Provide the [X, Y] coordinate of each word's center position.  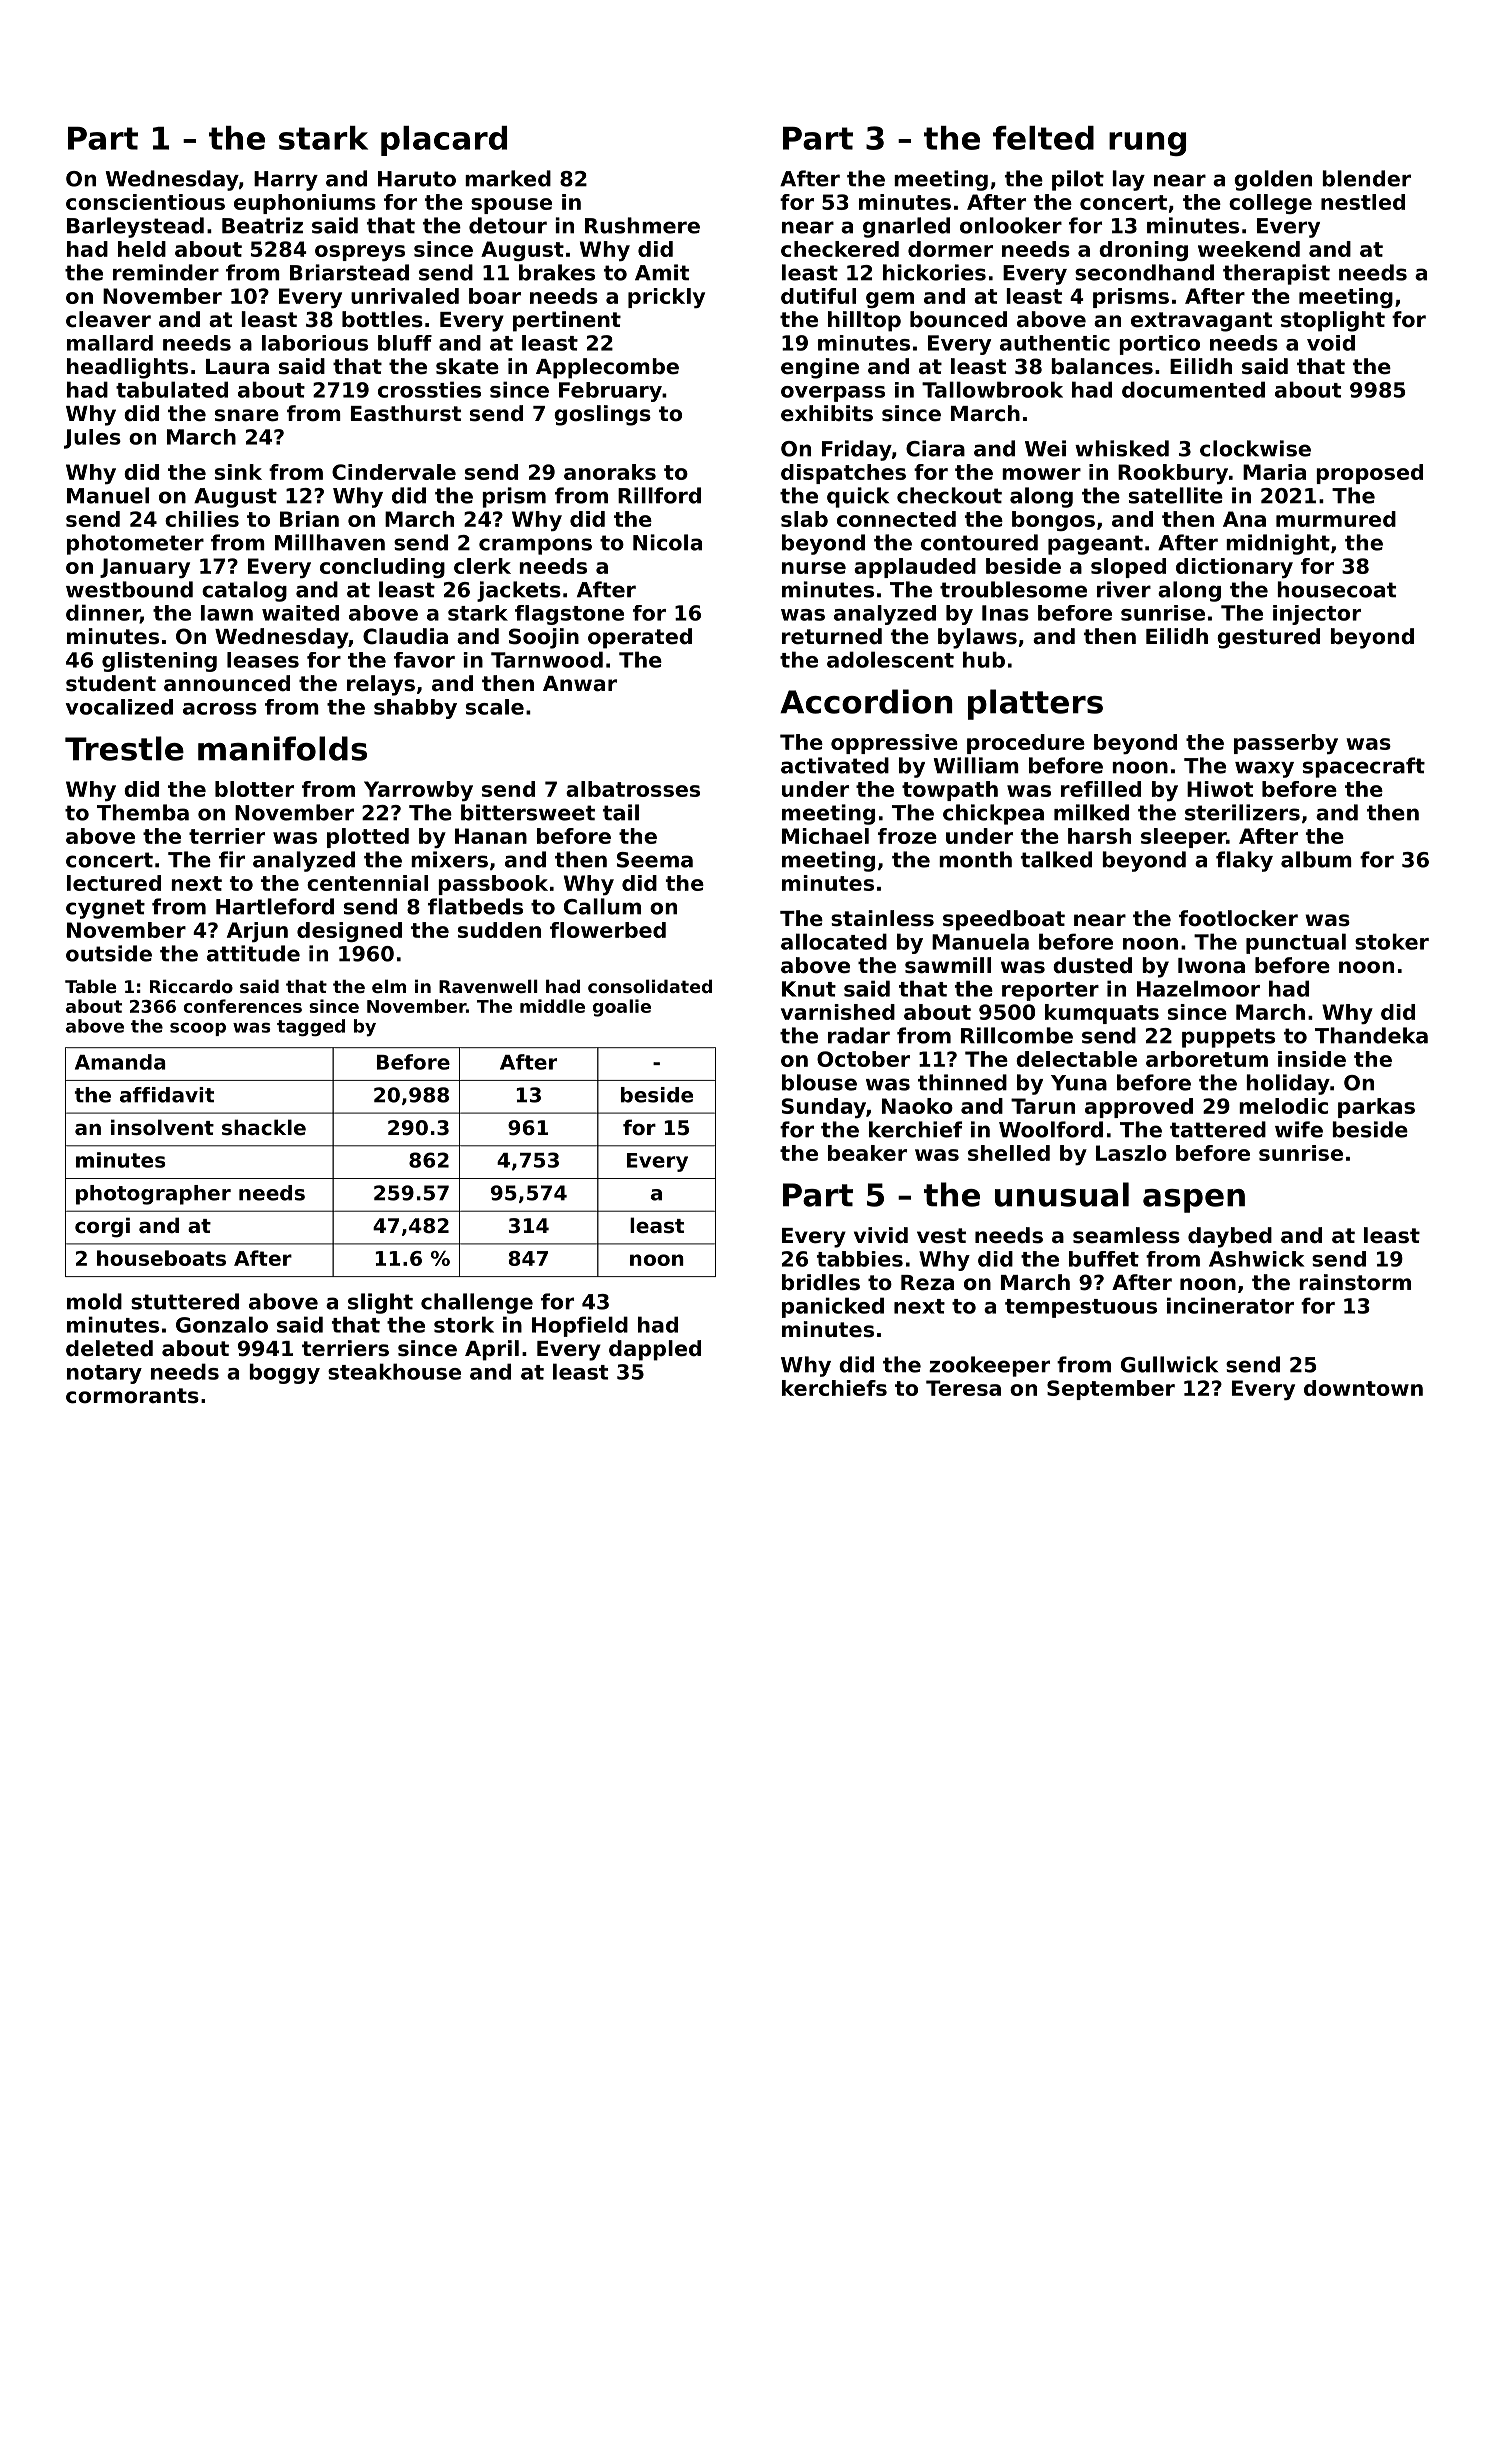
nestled [1363, 202]
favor [424, 660]
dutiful [818, 296]
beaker [867, 1153]
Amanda [120, 1062]
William [976, 765]
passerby [1286, 744]
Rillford [659, 495]
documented [1193, 389]
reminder [166, 272]
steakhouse [394, 1371]
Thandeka [1371, 1035]
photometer [135, 544]
